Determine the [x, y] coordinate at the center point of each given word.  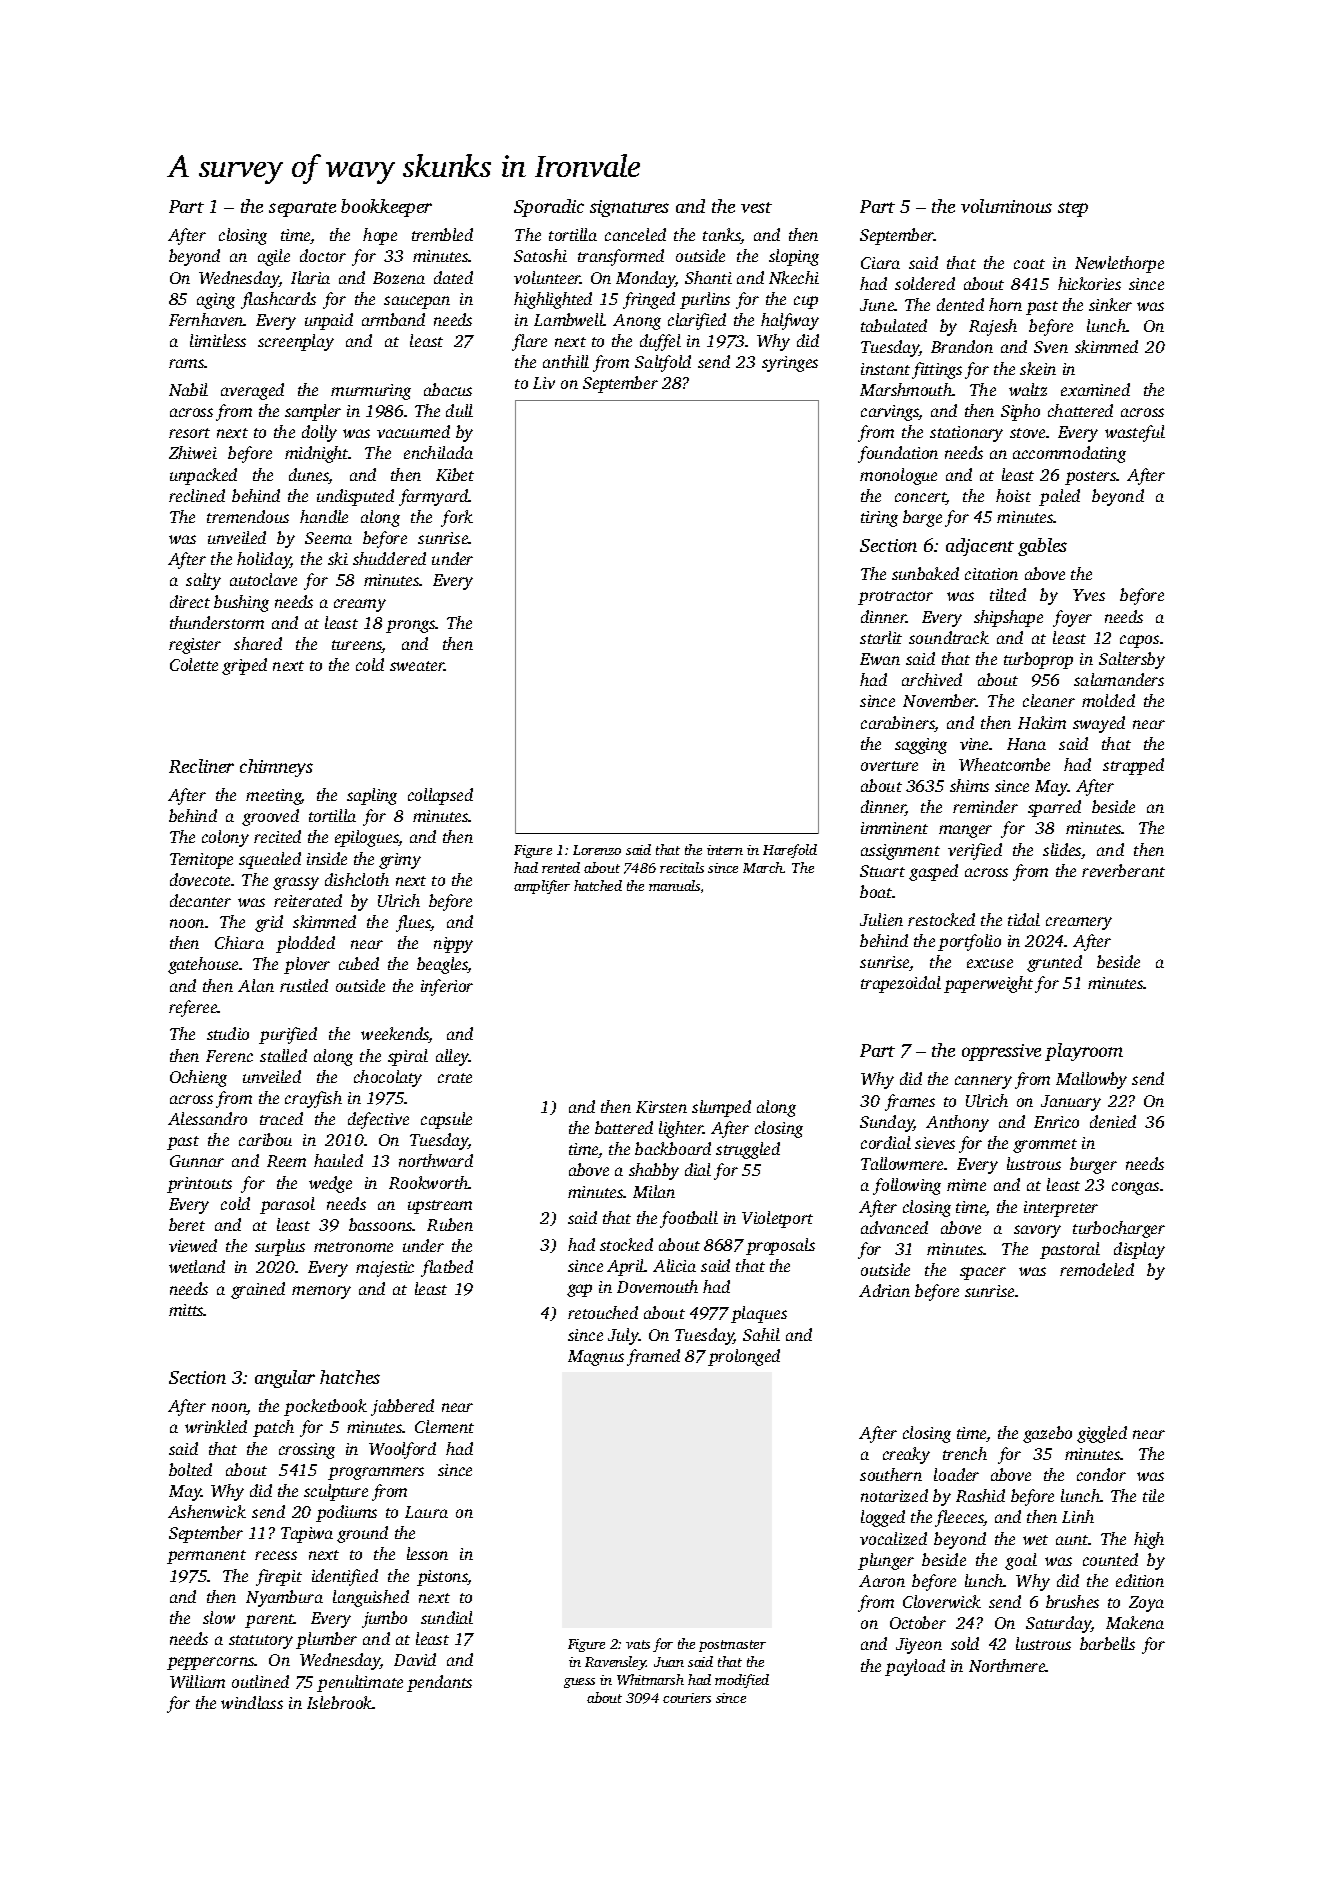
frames [910, 1102]
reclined [197, 495]
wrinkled [216, 1426]
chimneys [276, 768]
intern [725, 850]
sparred [1054, 808]
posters [1091, 478]
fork [457, 518]
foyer [1072, 618]
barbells [1107, 1643]
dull [459, 410]
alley [452, 1057]
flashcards [278, 300]
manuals [674, 885]
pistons [442, 1578]
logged [883, 1518]
